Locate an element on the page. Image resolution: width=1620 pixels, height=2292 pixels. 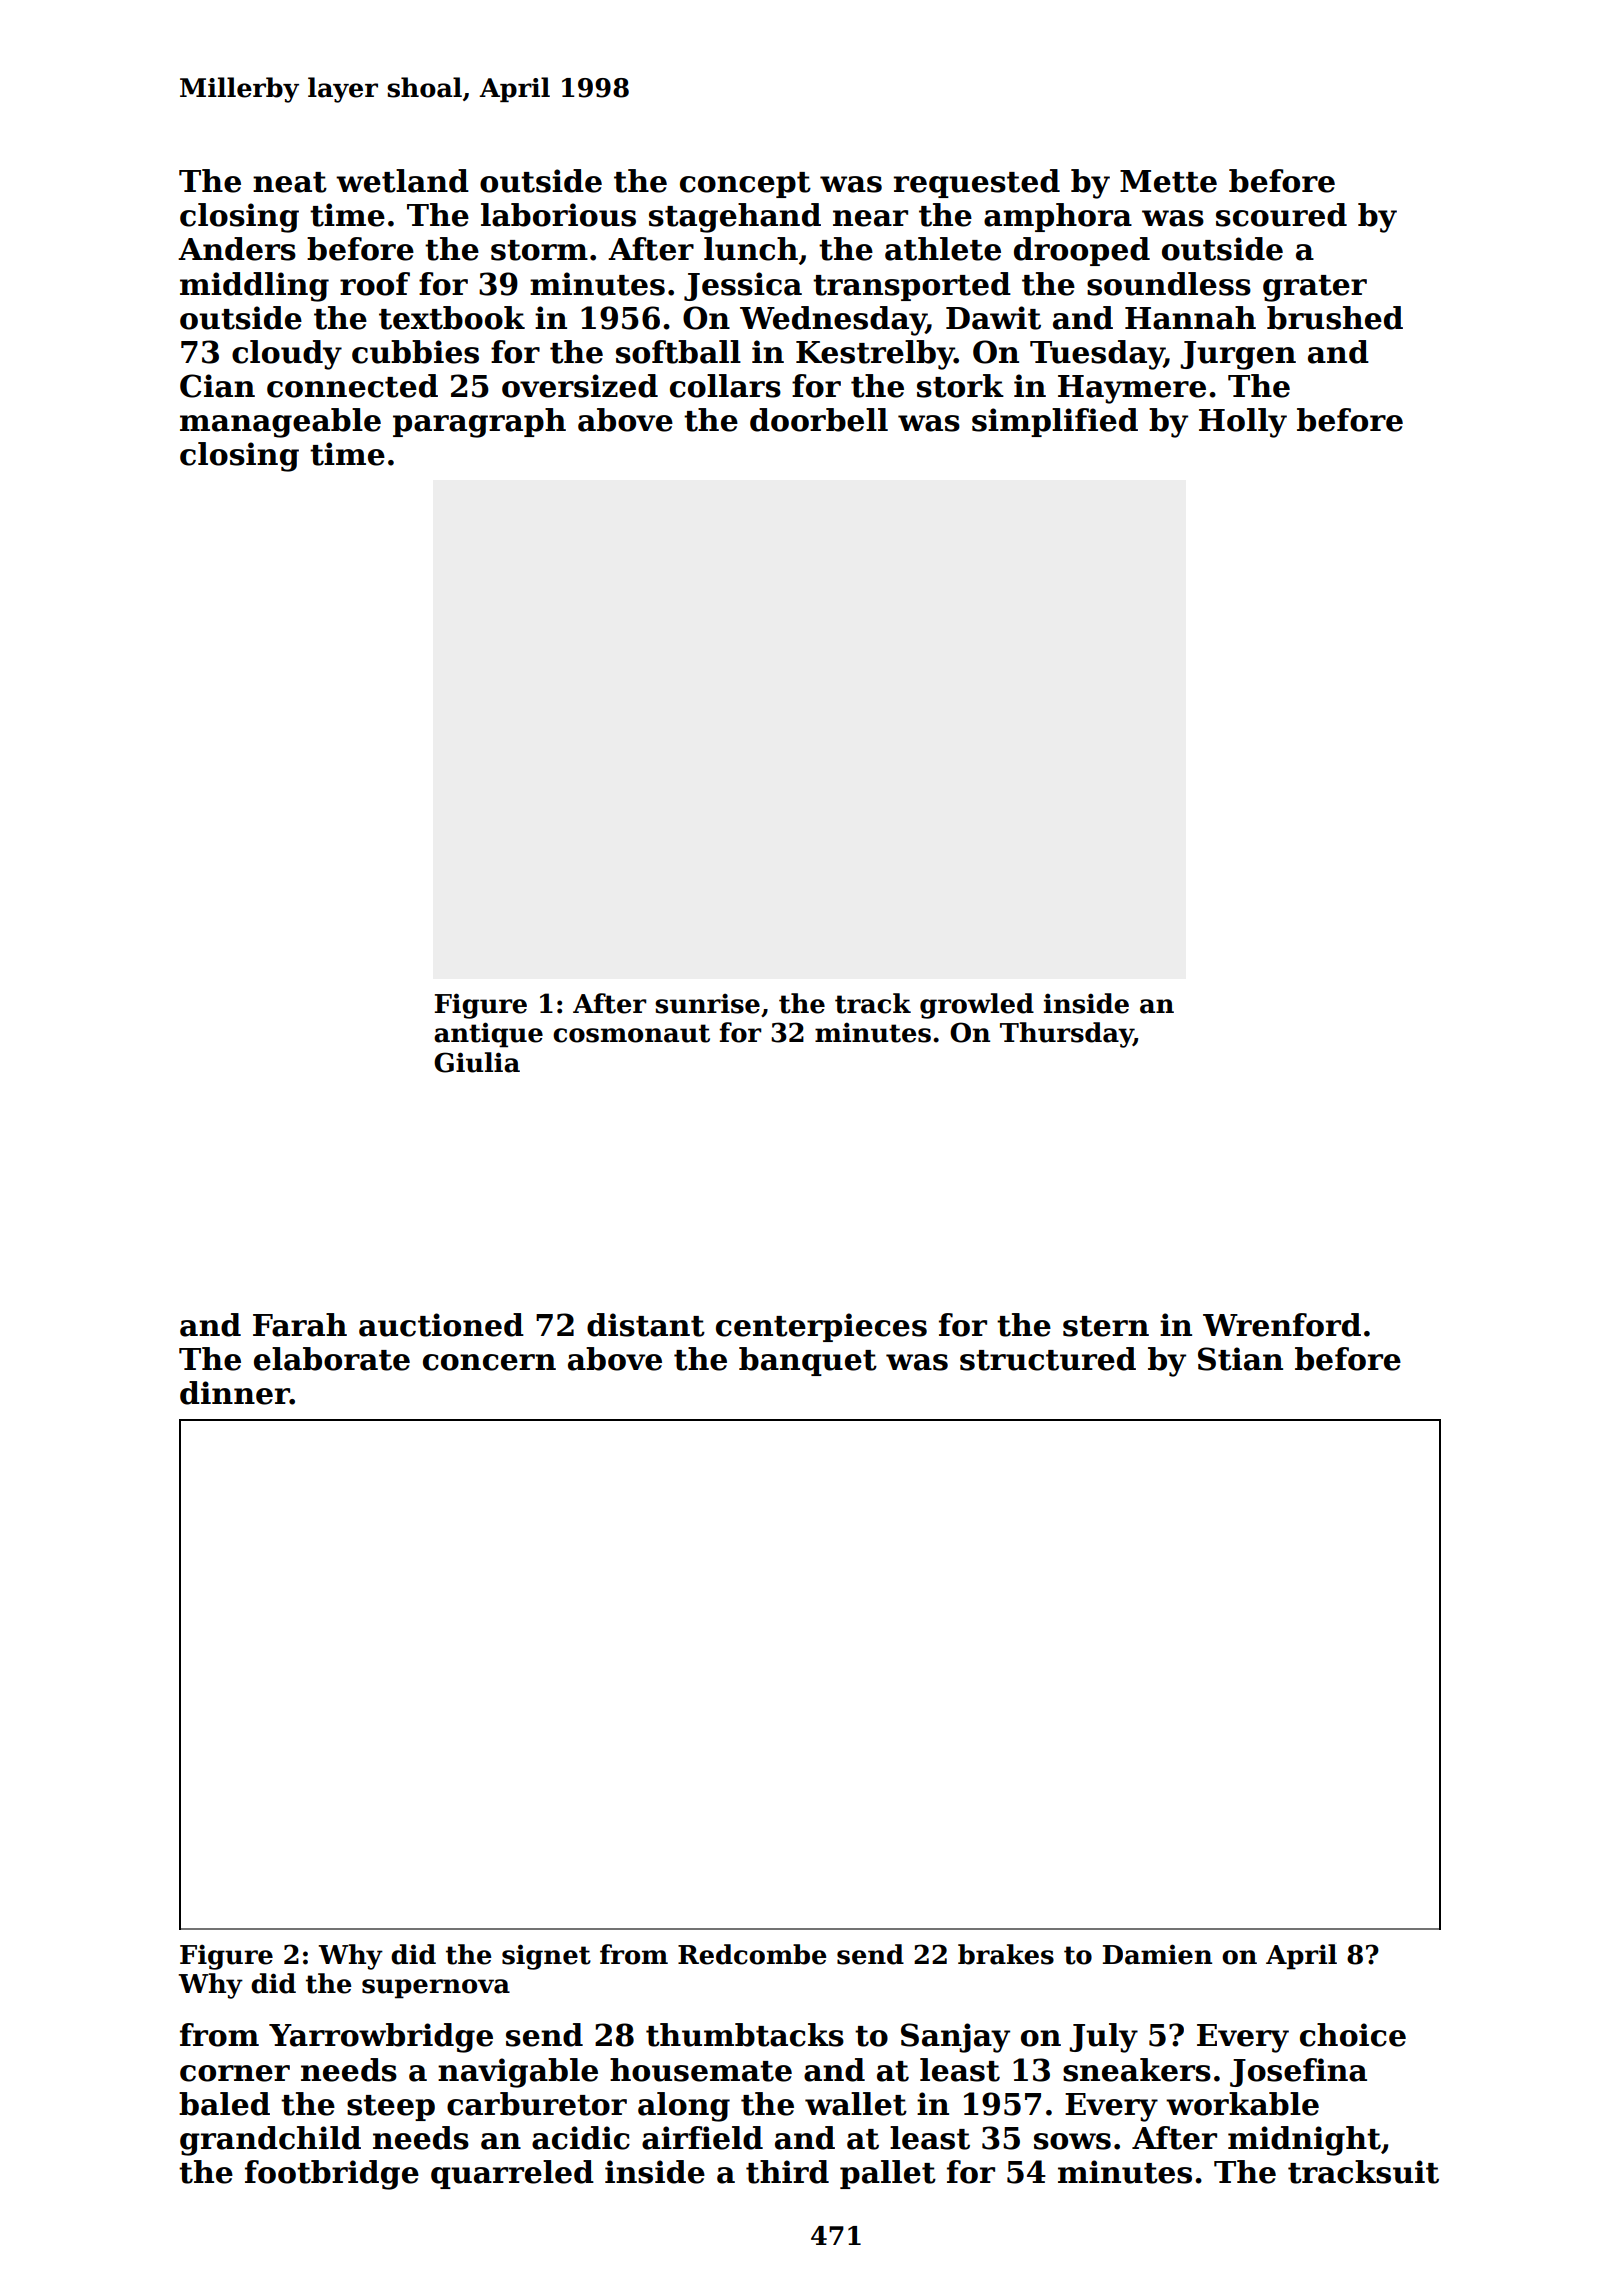
simplified is located at coordinates (1055, 422).
